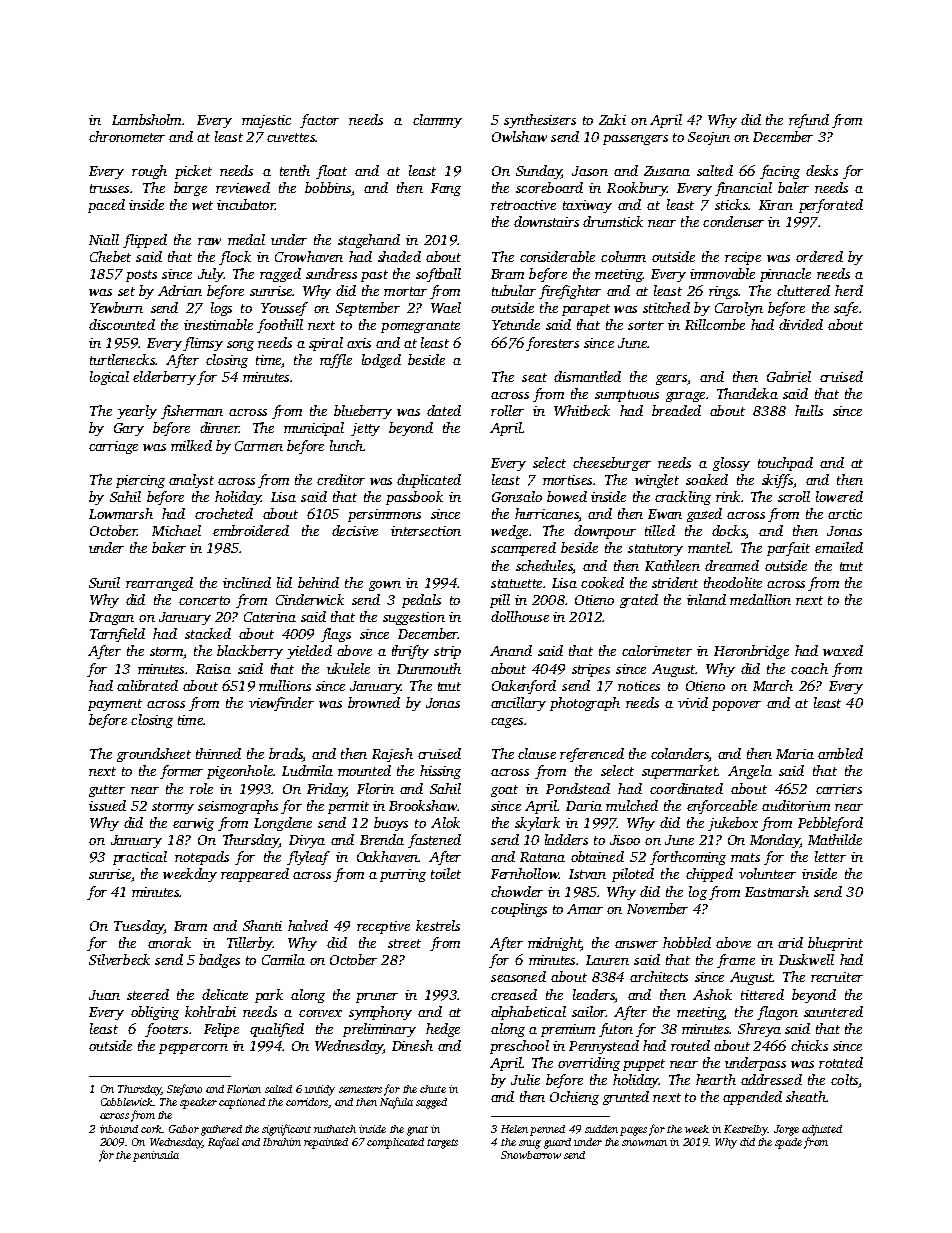 Image resolution: width=952 pixels, height=1233 pixels. What do you see at coordinates (247, 582) in the screenshot?
I see `inclined` at bounding box center [247, 582].
